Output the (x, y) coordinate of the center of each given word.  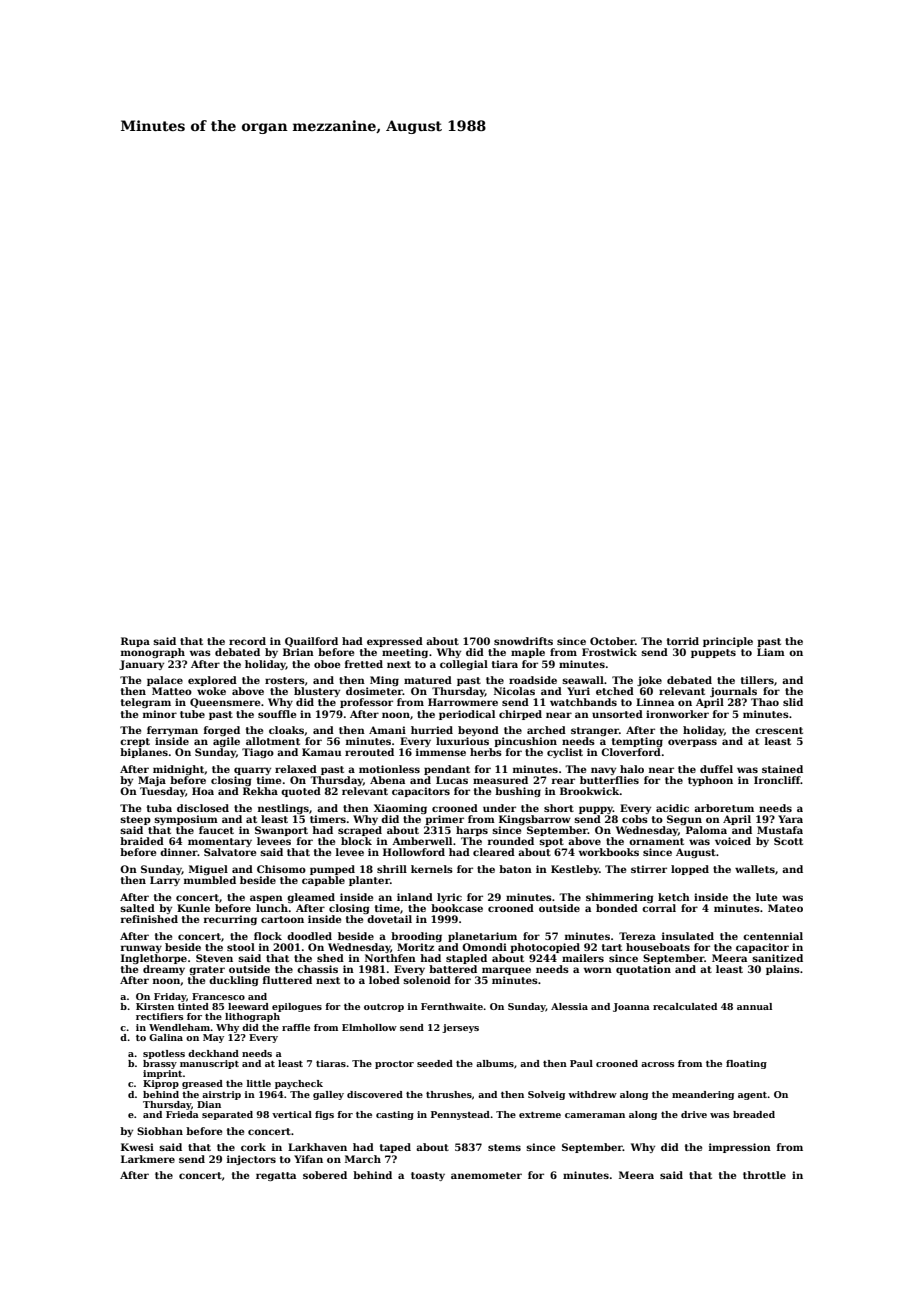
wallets (755, 869)
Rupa (135, 642)
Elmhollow (369, 1027)
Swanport (281, 831)
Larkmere (148, 1159)
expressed (395, 642)
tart (612, 947)
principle (728, 642)
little (259, 1083)
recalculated (685, 1006)
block (356, 841)
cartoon (282, 919)
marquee (506, 971)
